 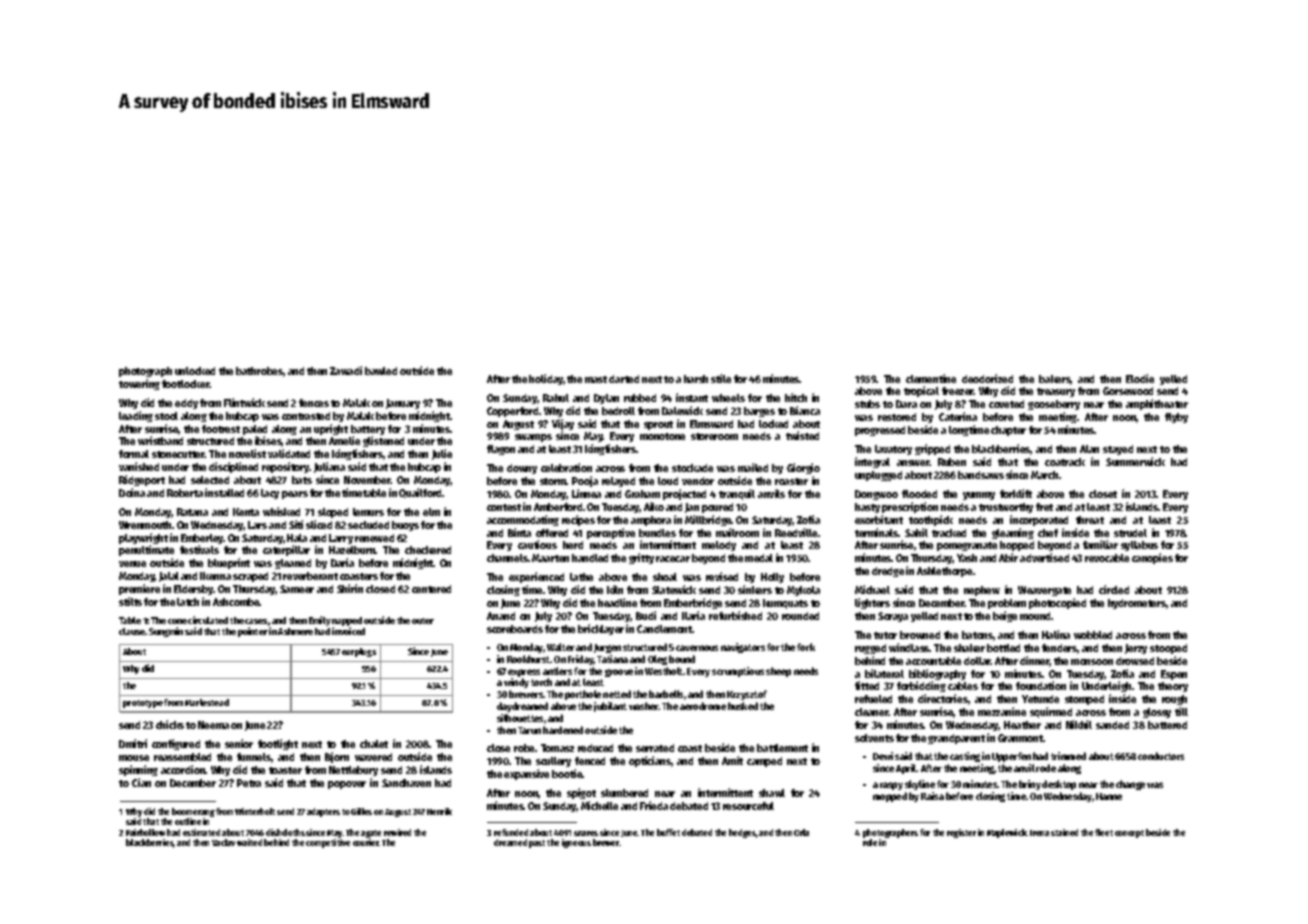 What do you see at coordinates (1068, 756) in the page?
I see `trimmed` at bounding box center [1068, 756].
